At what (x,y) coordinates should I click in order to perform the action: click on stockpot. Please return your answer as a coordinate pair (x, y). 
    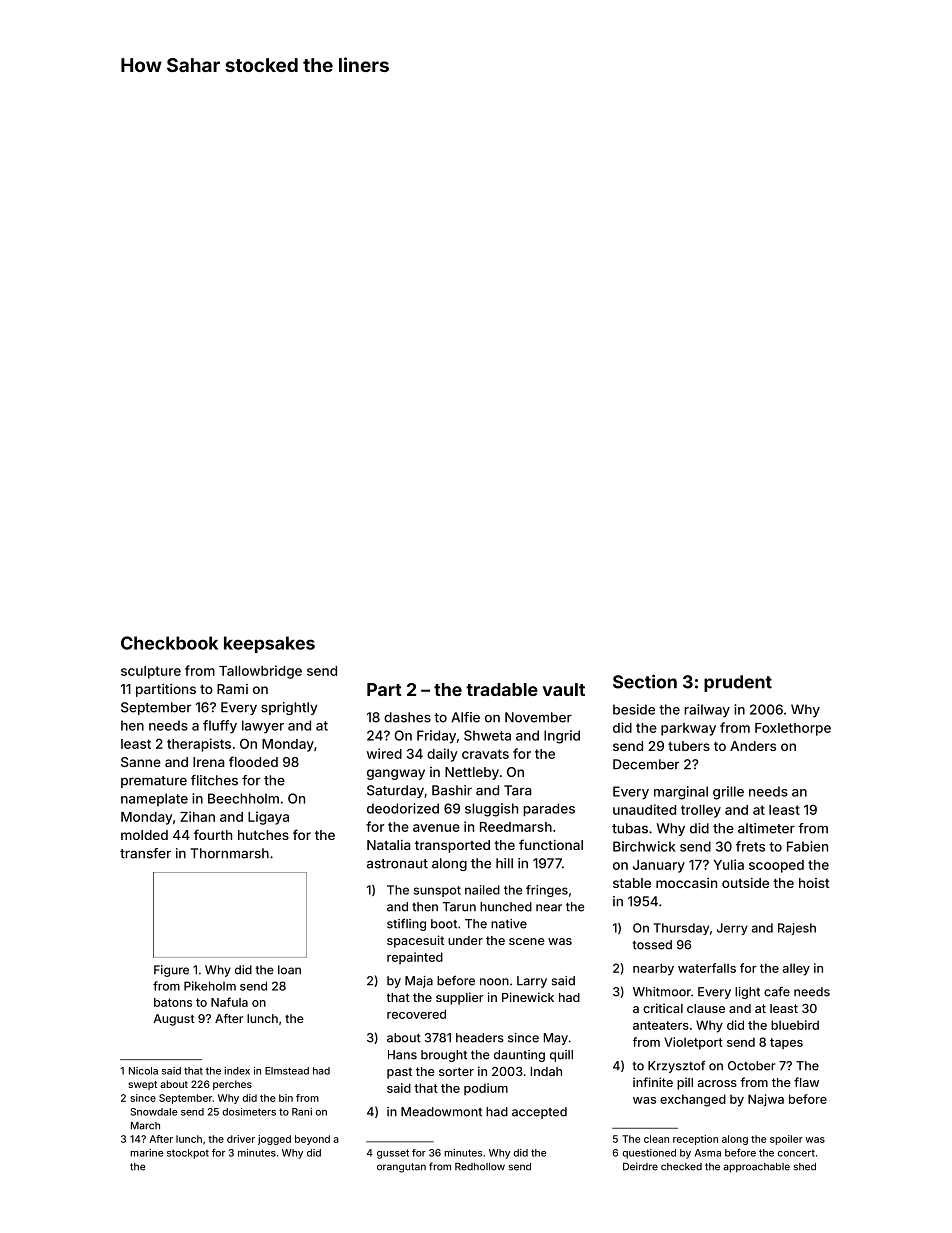
    Looking at the image, I should click on (188, 1154).
